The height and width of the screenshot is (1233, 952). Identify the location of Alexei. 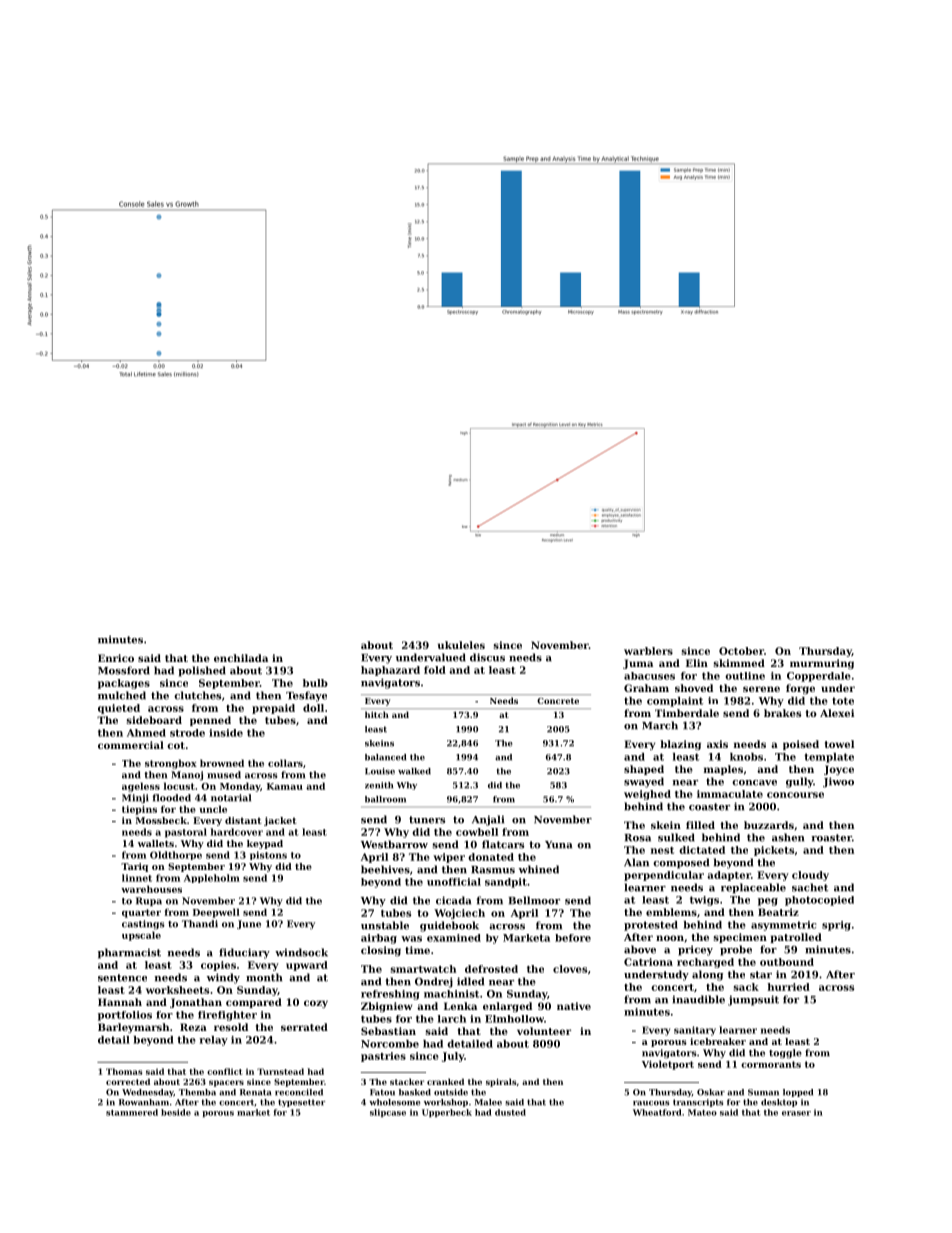
(837, 713).
